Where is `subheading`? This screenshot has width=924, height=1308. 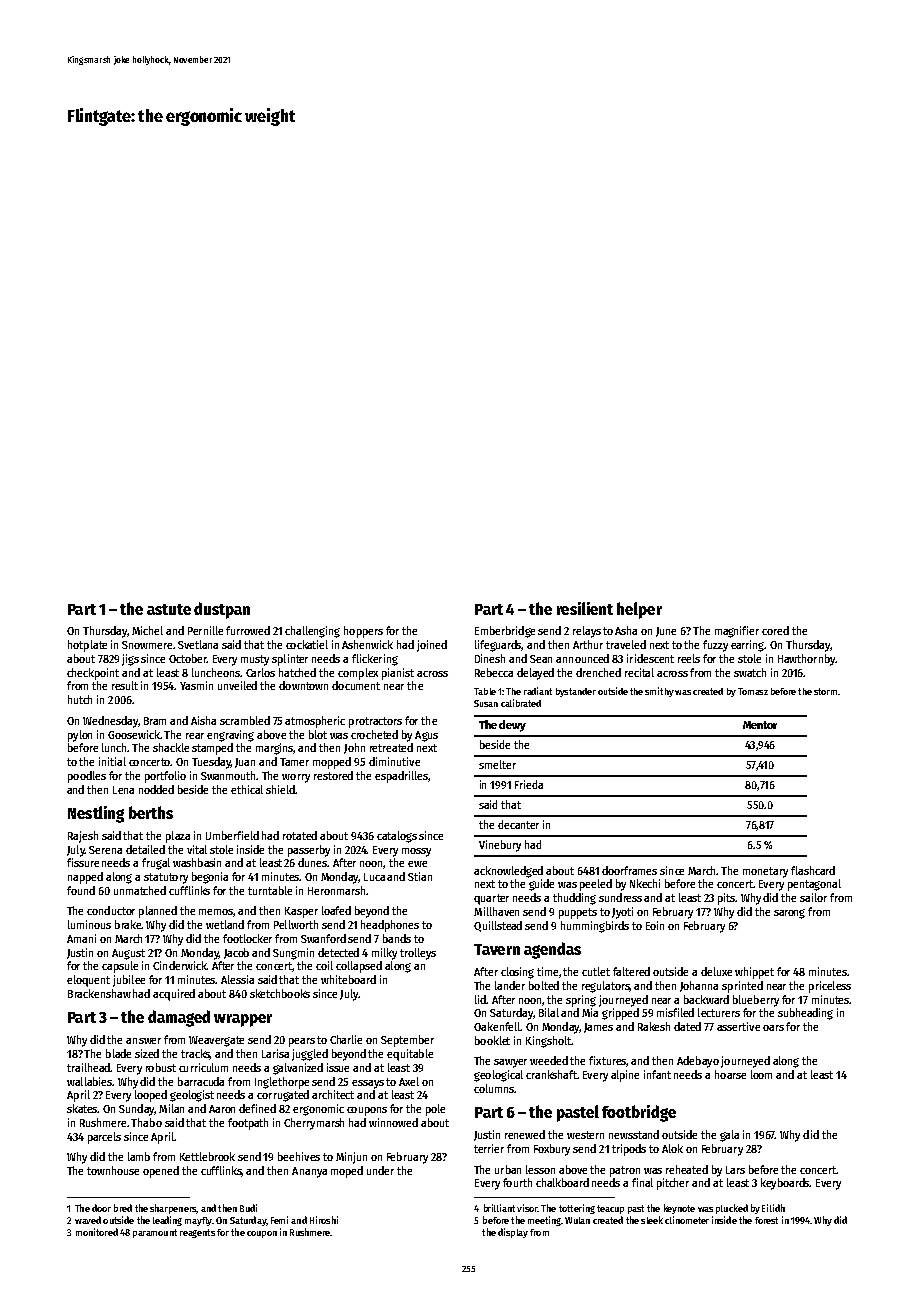
subheading is located at coordinates (805, 1014).
